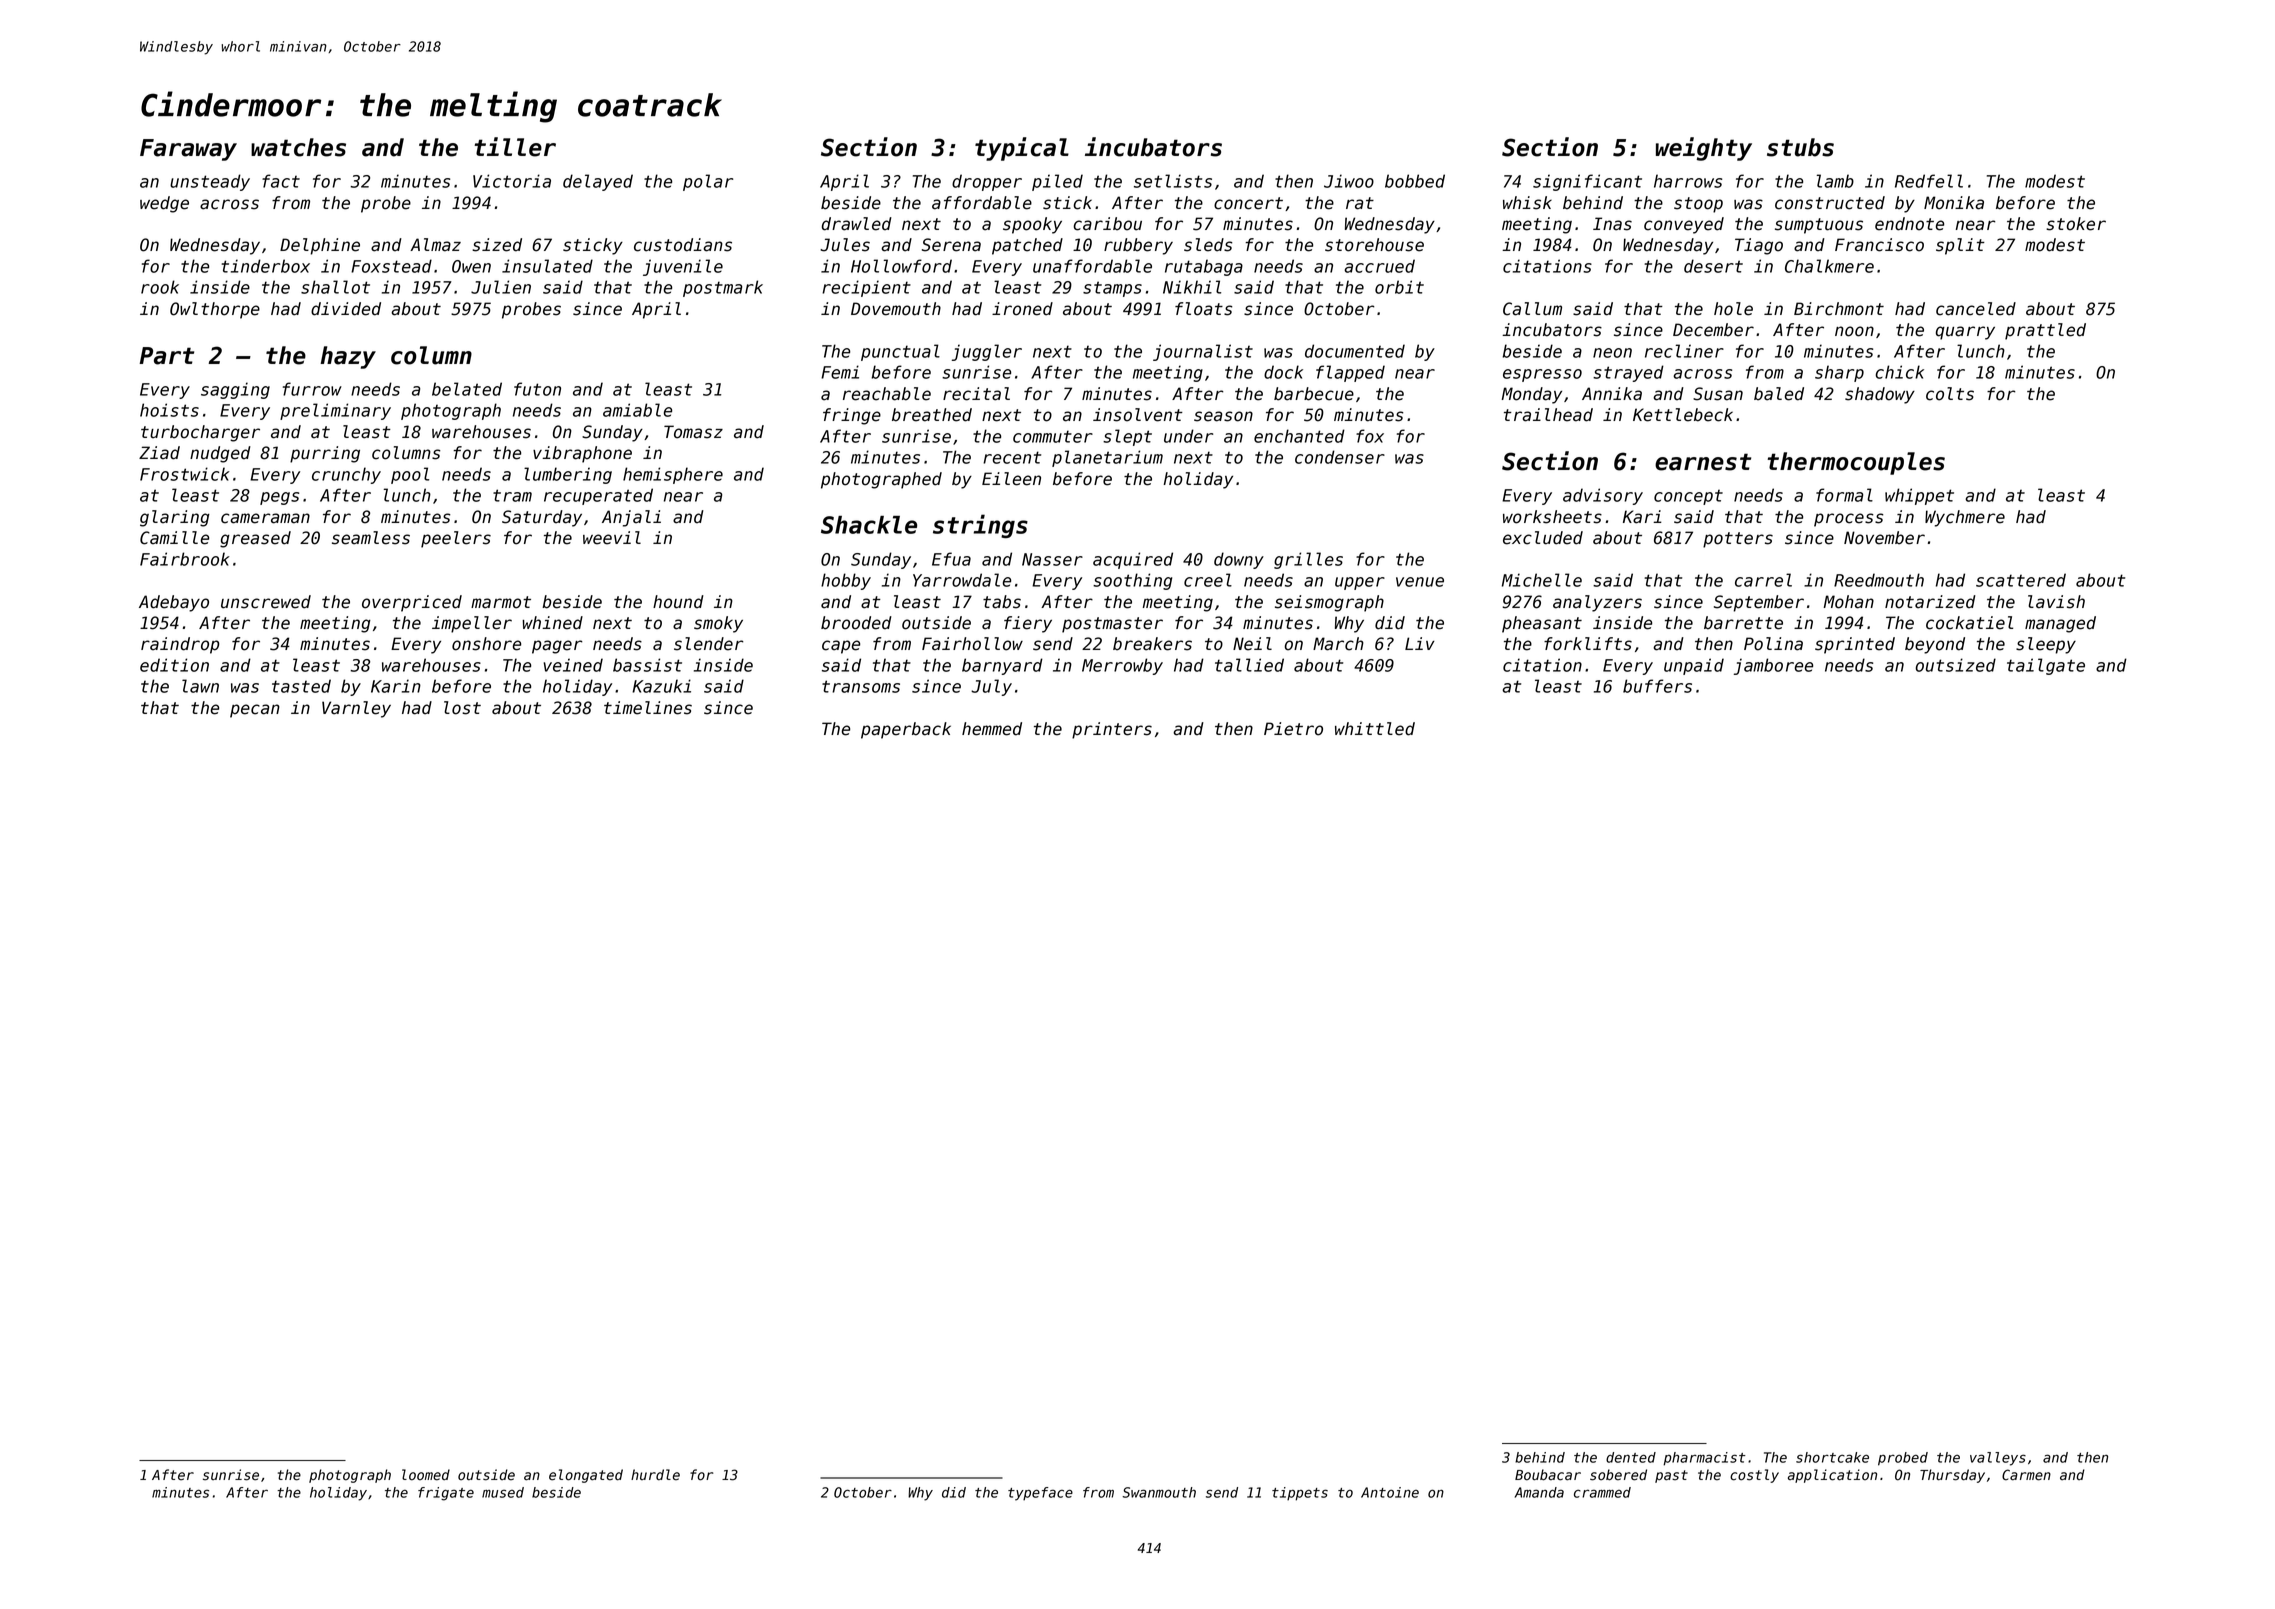  Describe the element at coordinates (1935, 645) in the screenshot. I see `beyond` at that location.
